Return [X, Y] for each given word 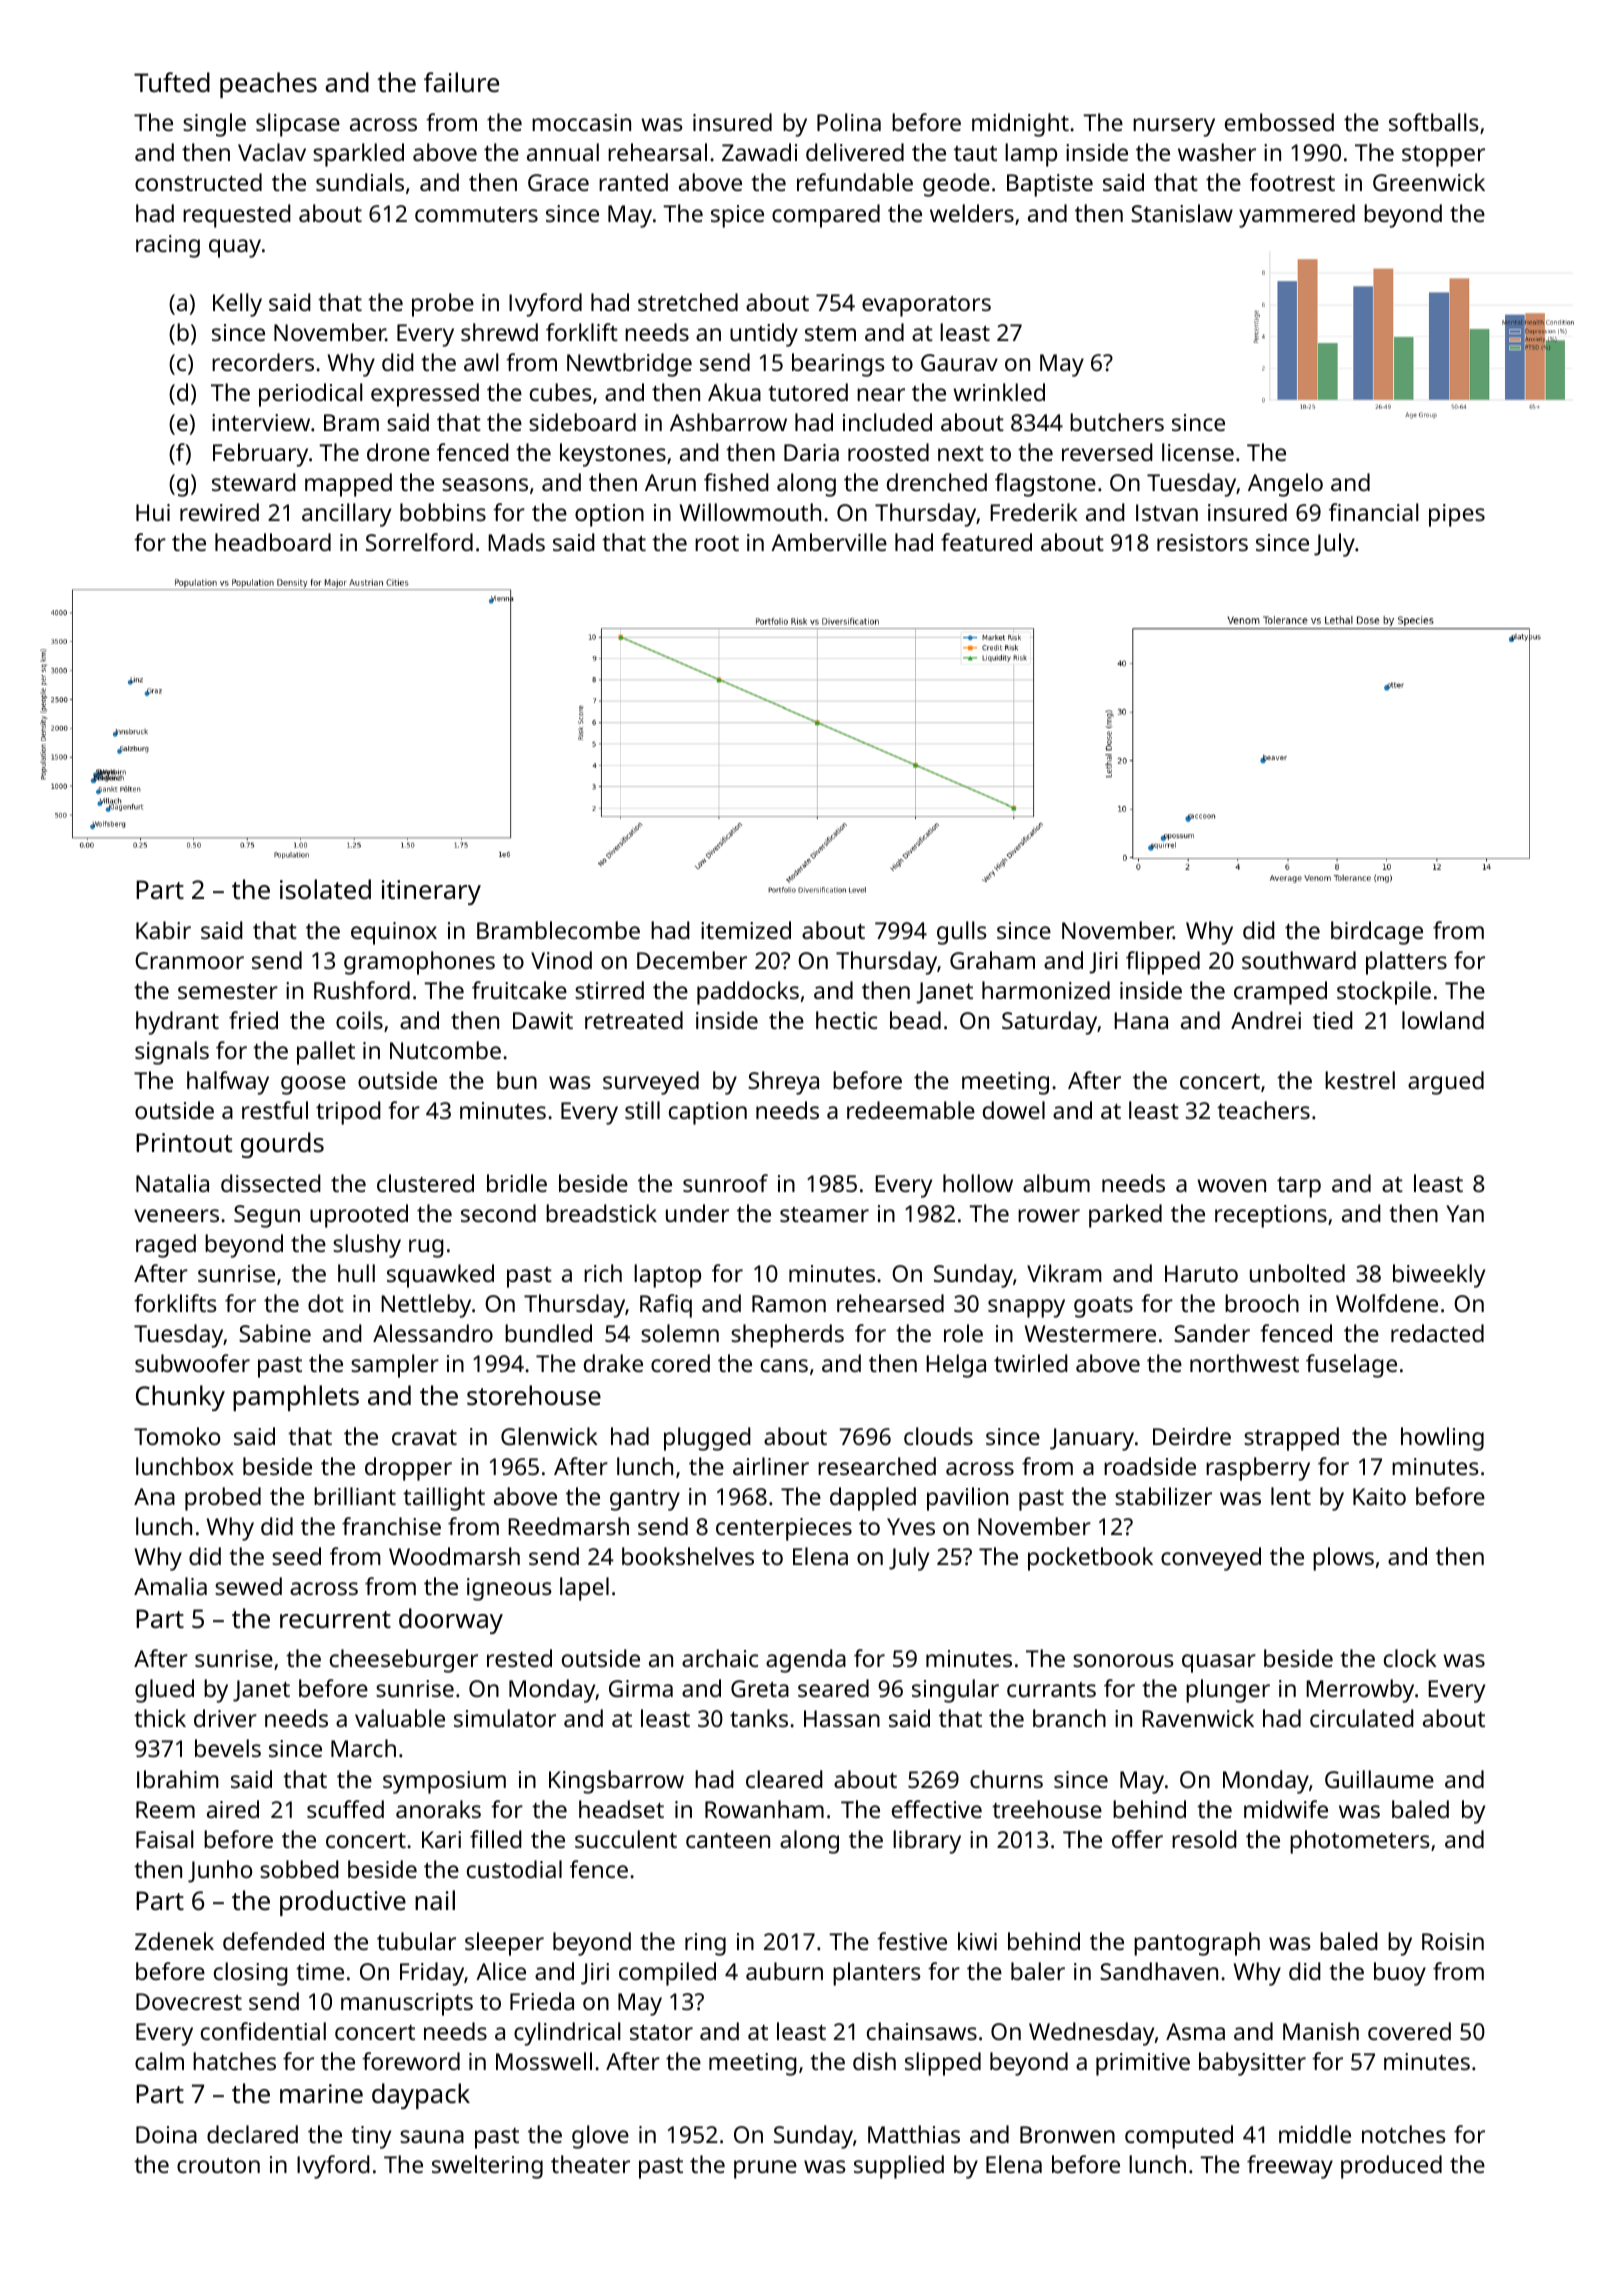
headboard [273, 542]
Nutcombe [445, 1050]
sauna [432, 2136]
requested [237, 216]
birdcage [1377, 933]
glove [600, 2137]
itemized [746, 930]
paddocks [748, 993]
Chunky [180, 1398]
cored [680, 1363]
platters [1406, 963]
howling [1442, 1439]
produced [1391, 2167]
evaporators [926, 306]
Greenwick [1429, 182]
